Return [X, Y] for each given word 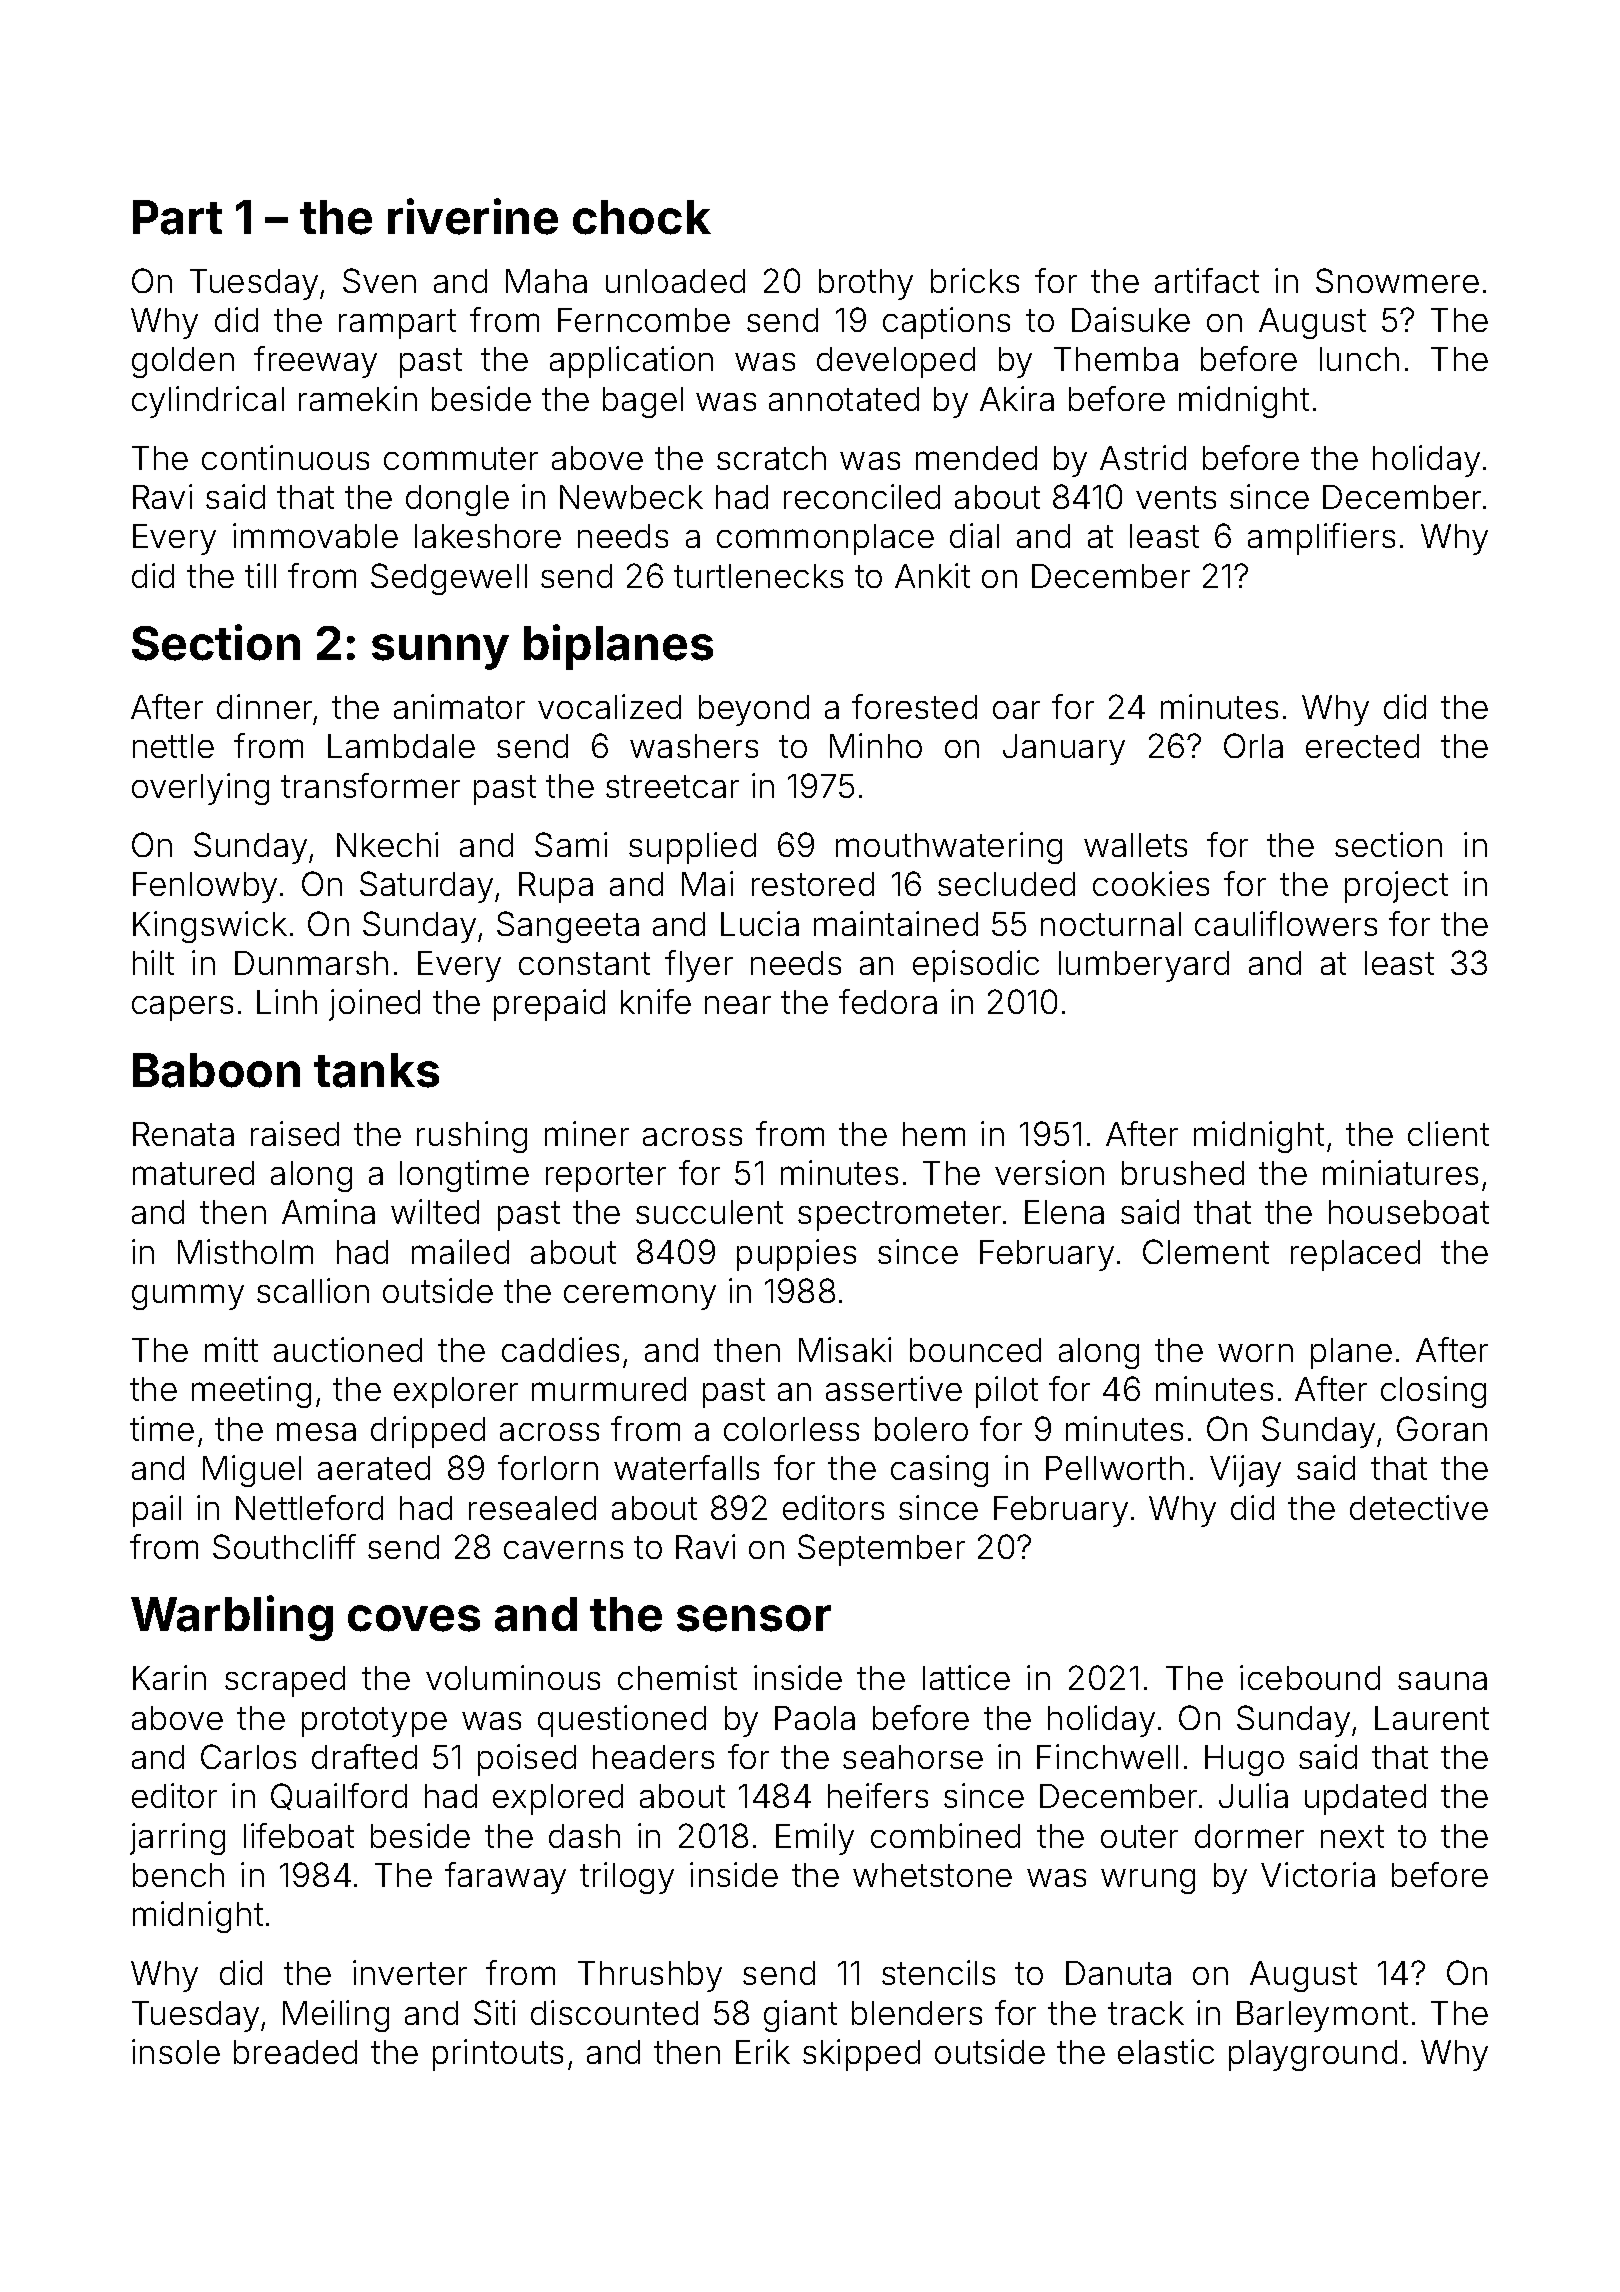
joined [374, 1005]
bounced [975, 1350]
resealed [532, 1508]
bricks [975, 280]
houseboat [1409, 1212]
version [1049, 1172]
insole [176, 2051]
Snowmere [1397, 280]
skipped [861, 2055]
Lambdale [401, 746]
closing [1433, 1392]
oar [1016, 710]
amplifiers [1321, 539]
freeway [315, 362]
